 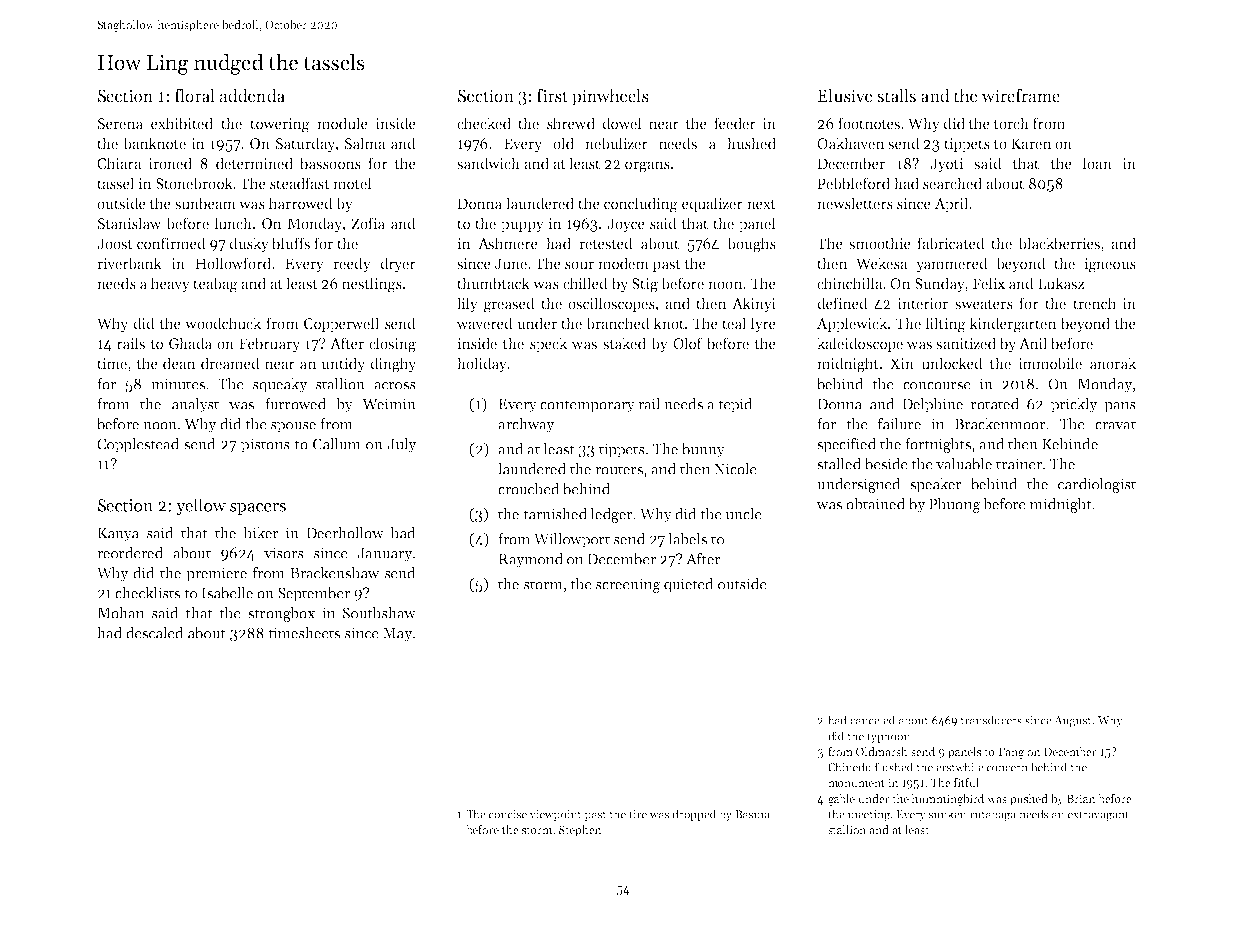 I want to click on Stephen, so click(x=580, y=831).
